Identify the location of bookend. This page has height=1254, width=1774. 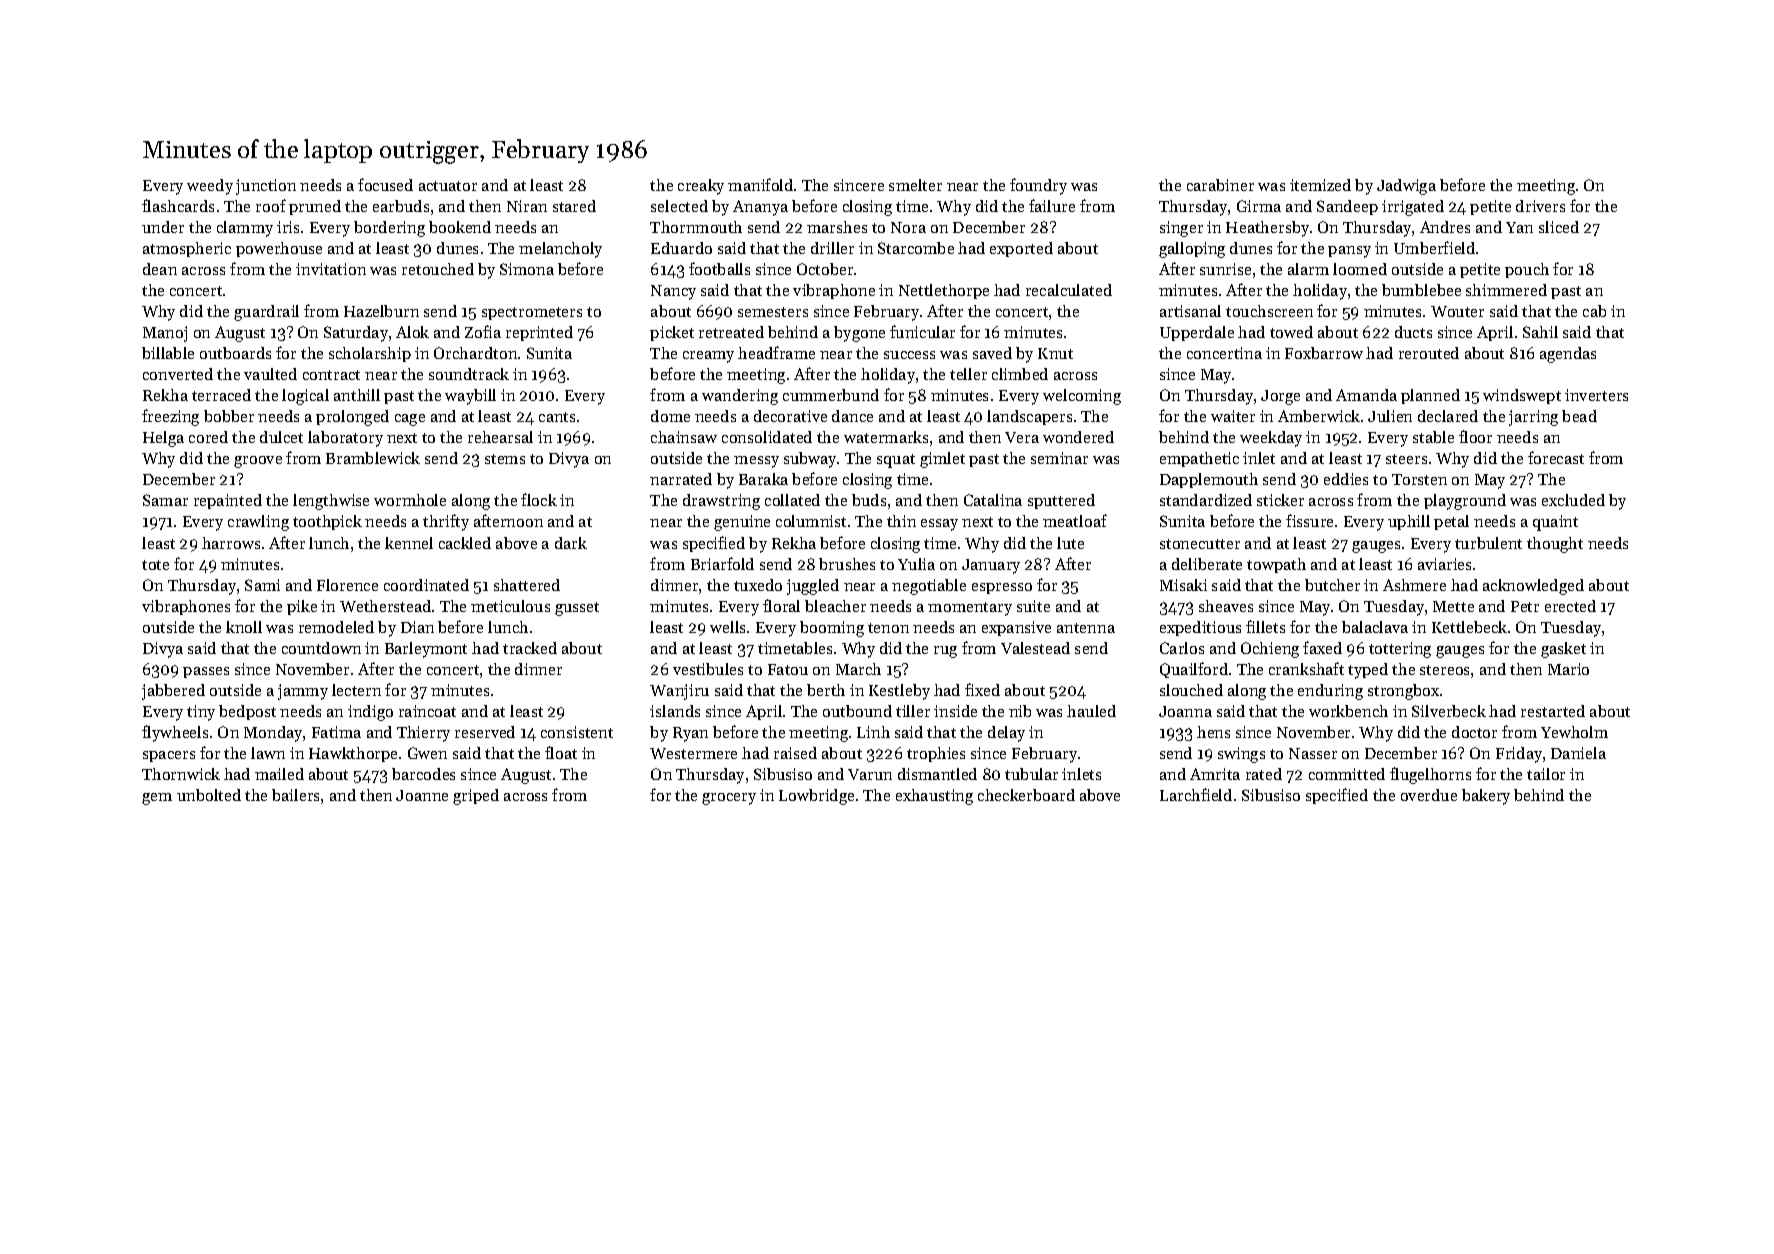
(460, 227).
